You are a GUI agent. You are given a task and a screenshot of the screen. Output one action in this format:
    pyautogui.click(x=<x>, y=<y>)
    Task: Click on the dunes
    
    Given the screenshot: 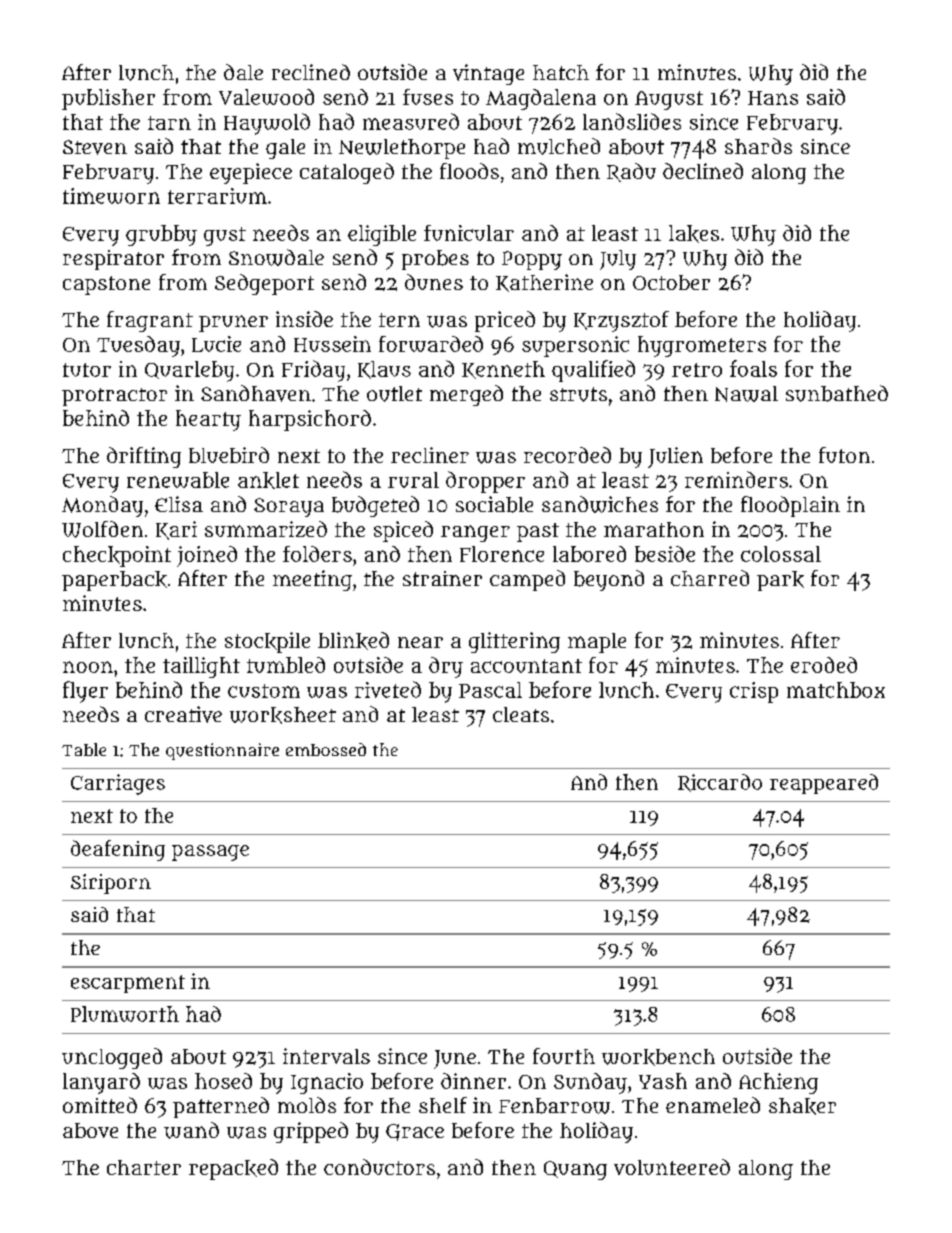 What is the action you would take?
    pyautogui.click(x=434, y=282)
